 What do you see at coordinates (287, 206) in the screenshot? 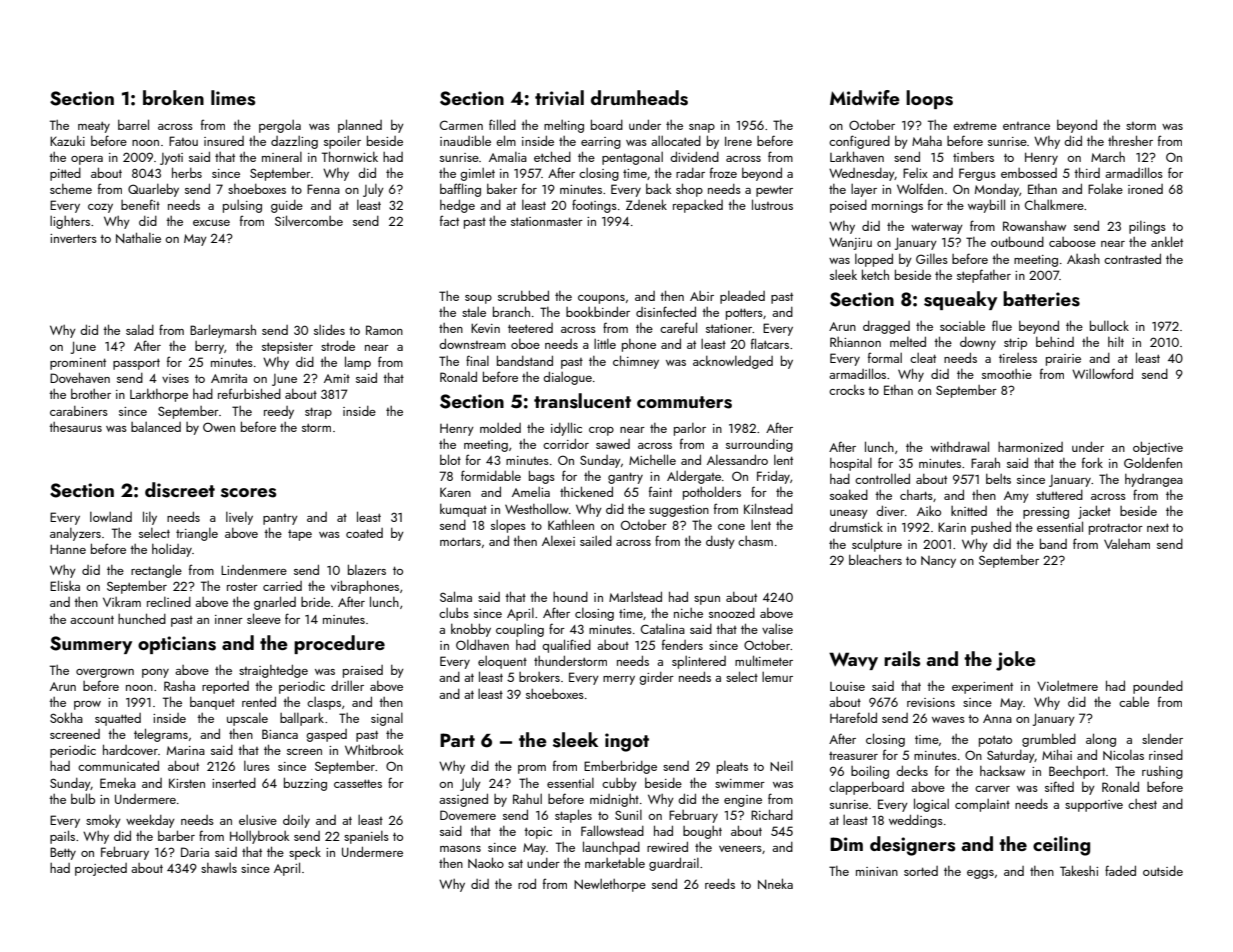
I see `guide` at bounding box center [287, 206].
